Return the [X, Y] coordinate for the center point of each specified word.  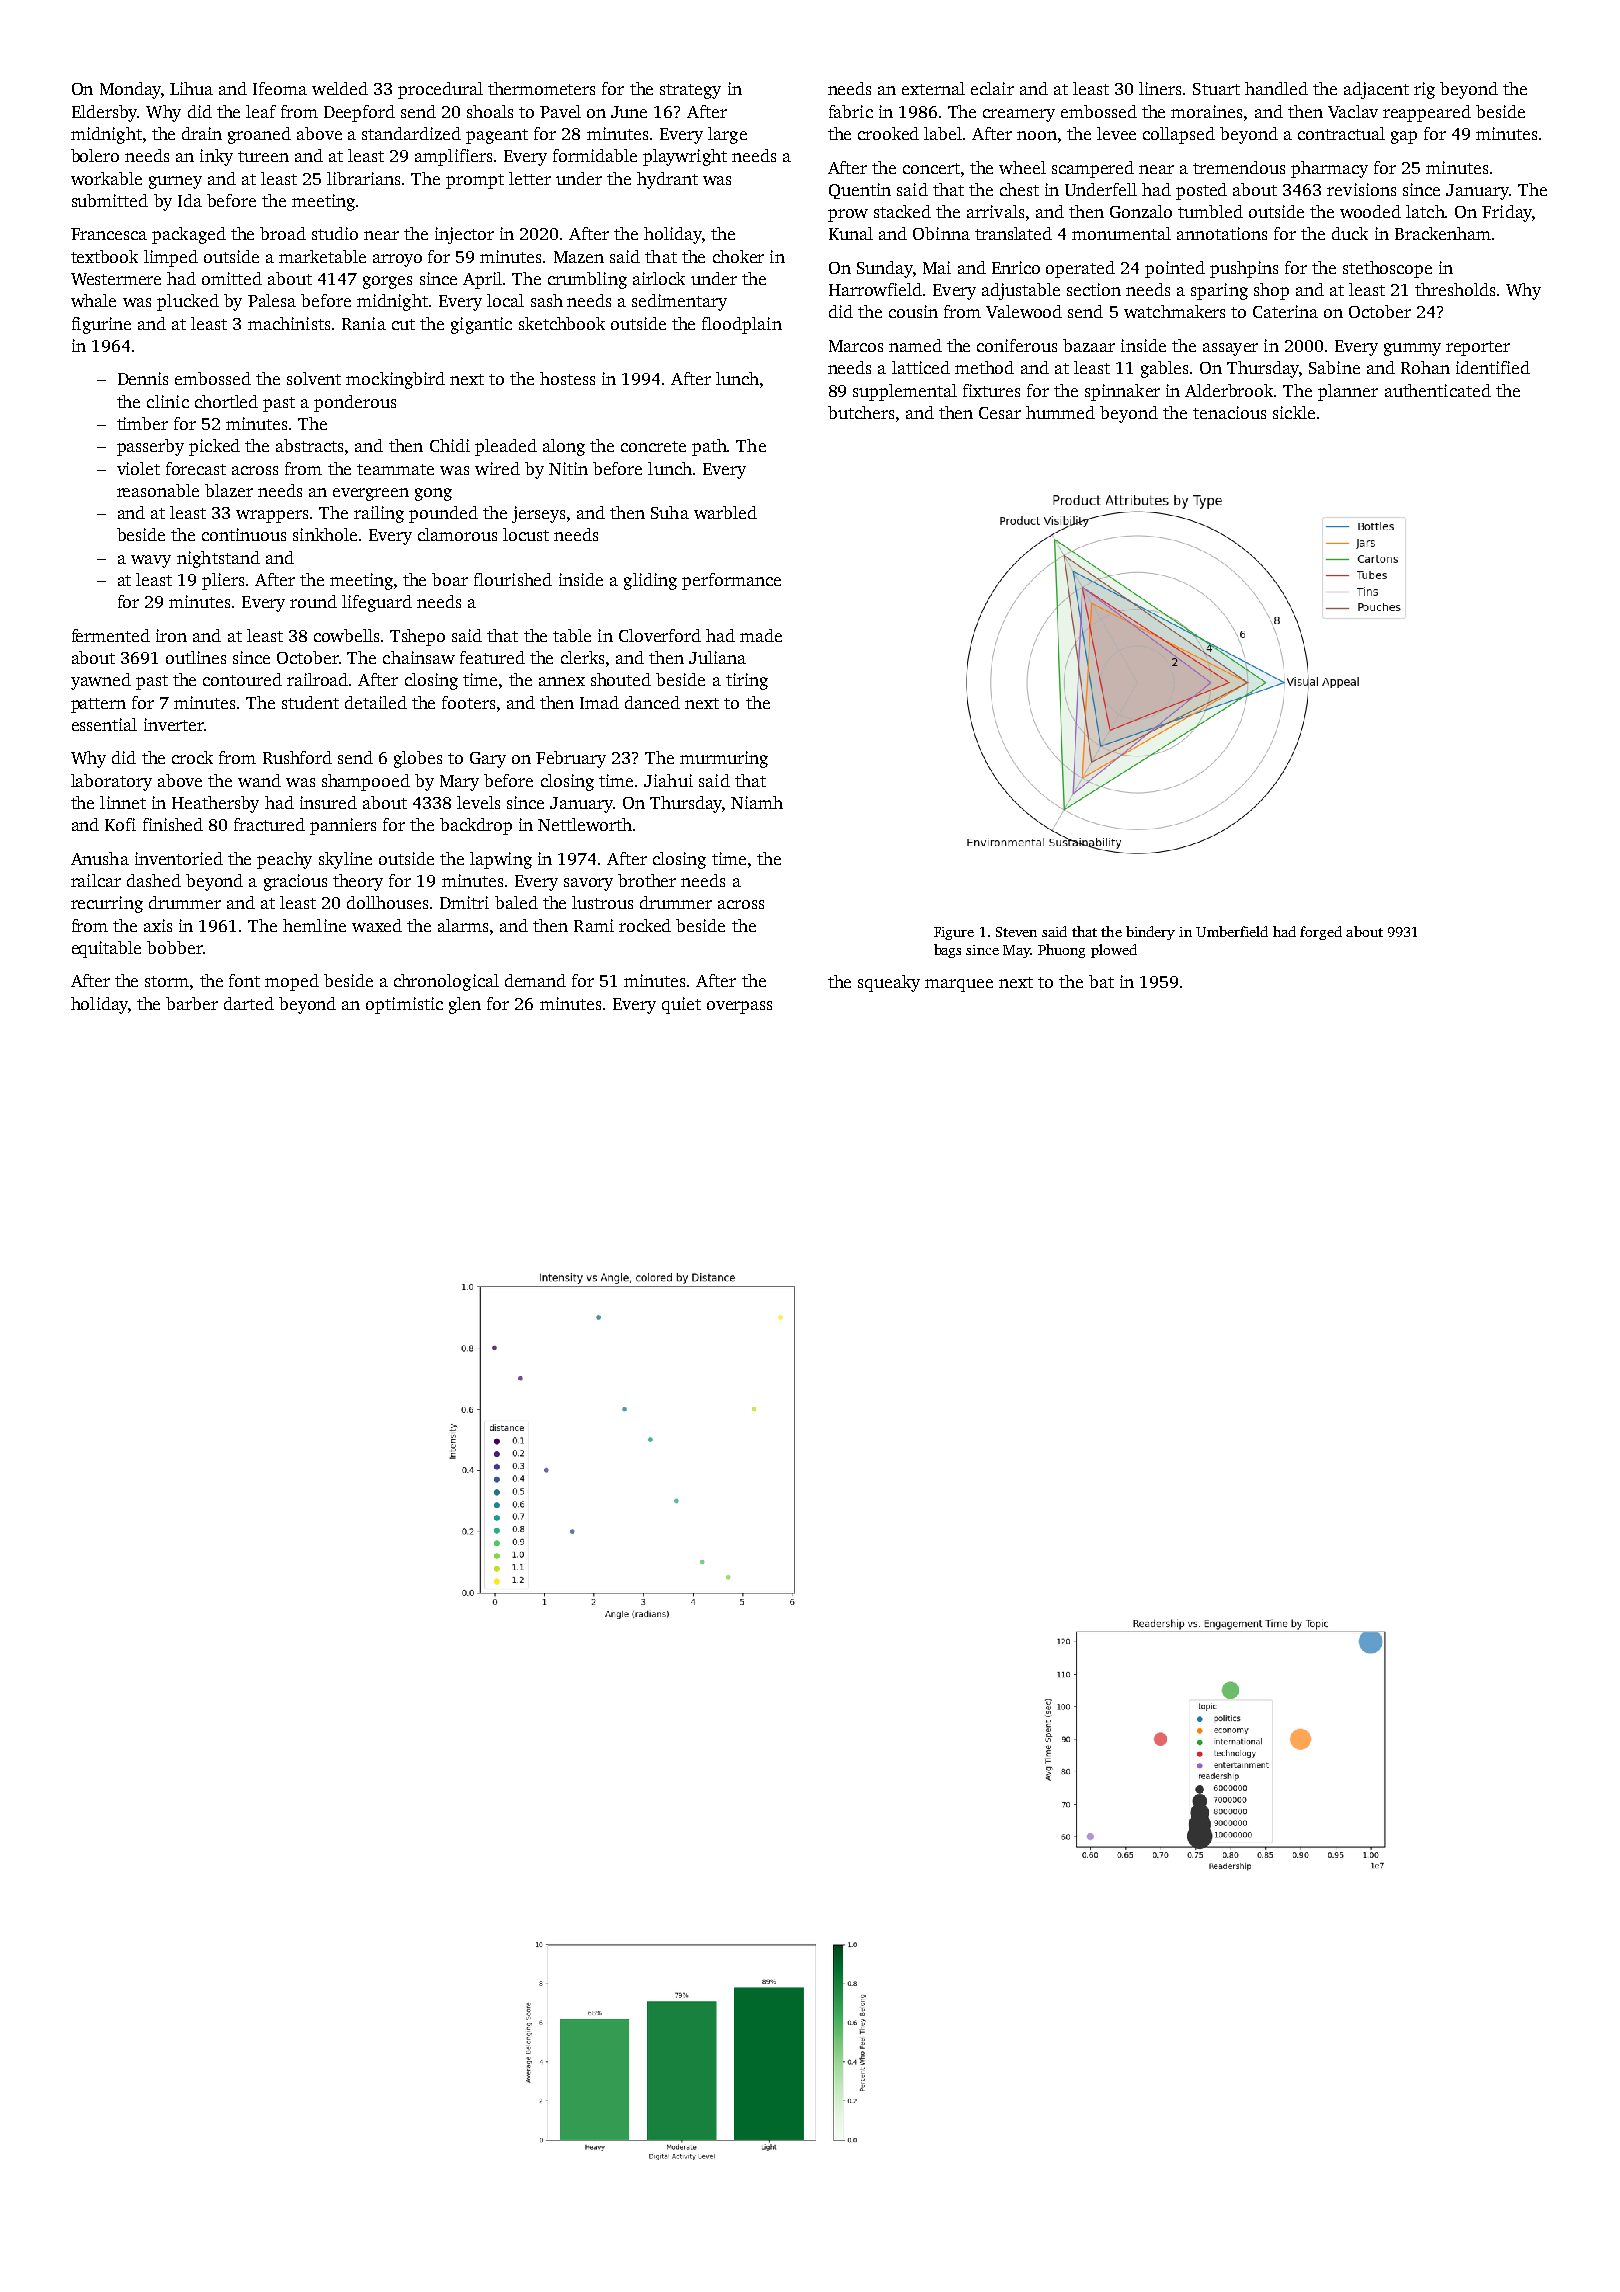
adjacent [1376, 90]
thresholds [1455, 289]
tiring [747, 681]
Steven [1016, 932]
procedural [440, 90]
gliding [650, 581]
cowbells [346, 635]
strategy [690, 91]
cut [403, 324]
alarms [463, 925]
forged [1321, 933]
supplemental [905, 392]
